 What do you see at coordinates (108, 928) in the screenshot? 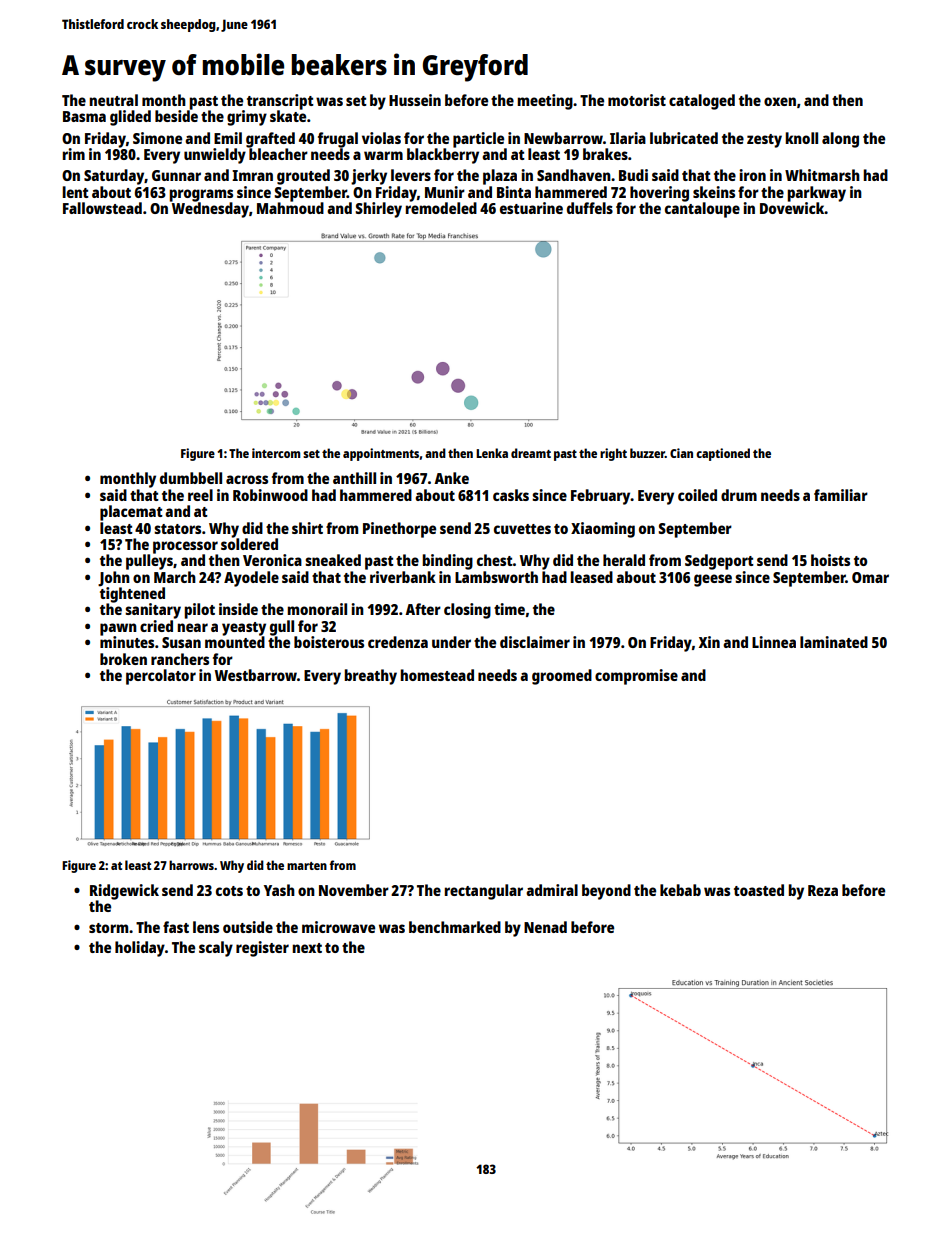
I see `storm` at bounding box center [108, 928].
